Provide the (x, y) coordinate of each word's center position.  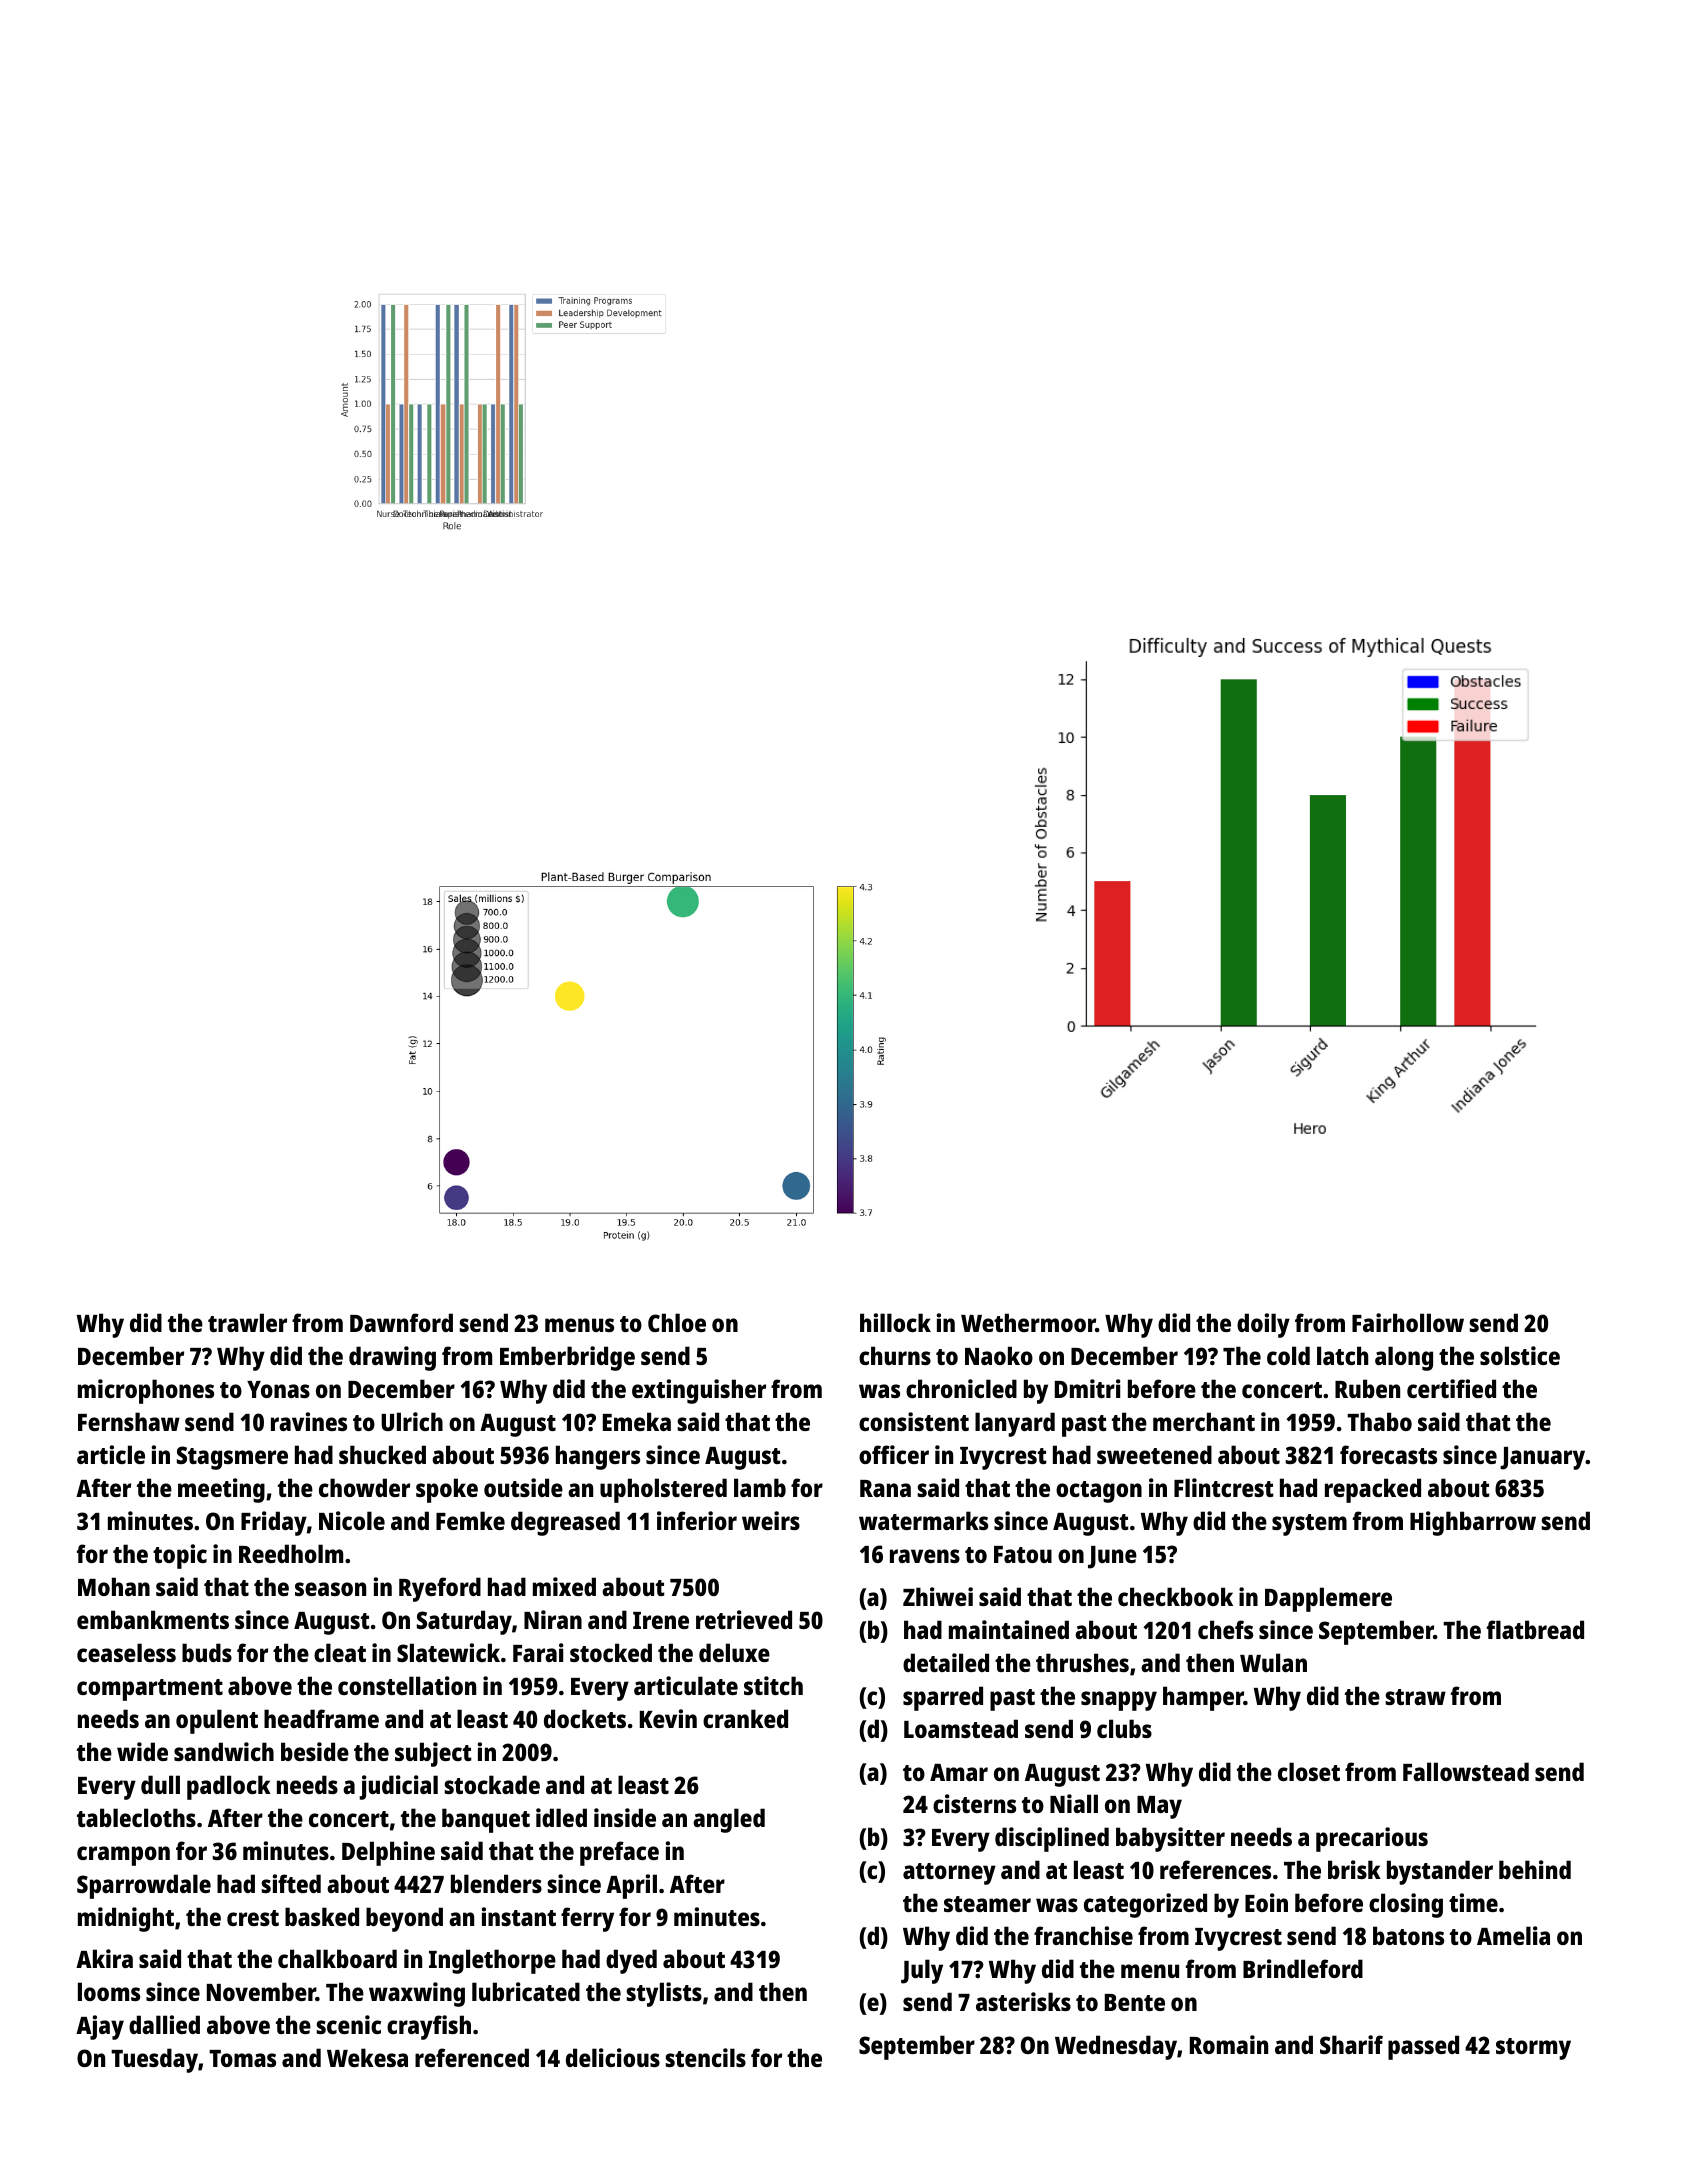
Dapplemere (1328, 1599)
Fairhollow (1408, 1322)
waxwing (417, 1994)
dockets (585, 1718)
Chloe (677, 1322)
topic (180, 1556)
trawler (247, 1322)
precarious (1372, 1839)
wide (142, 1751)
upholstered (663, 1490)
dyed (631, 1961)
